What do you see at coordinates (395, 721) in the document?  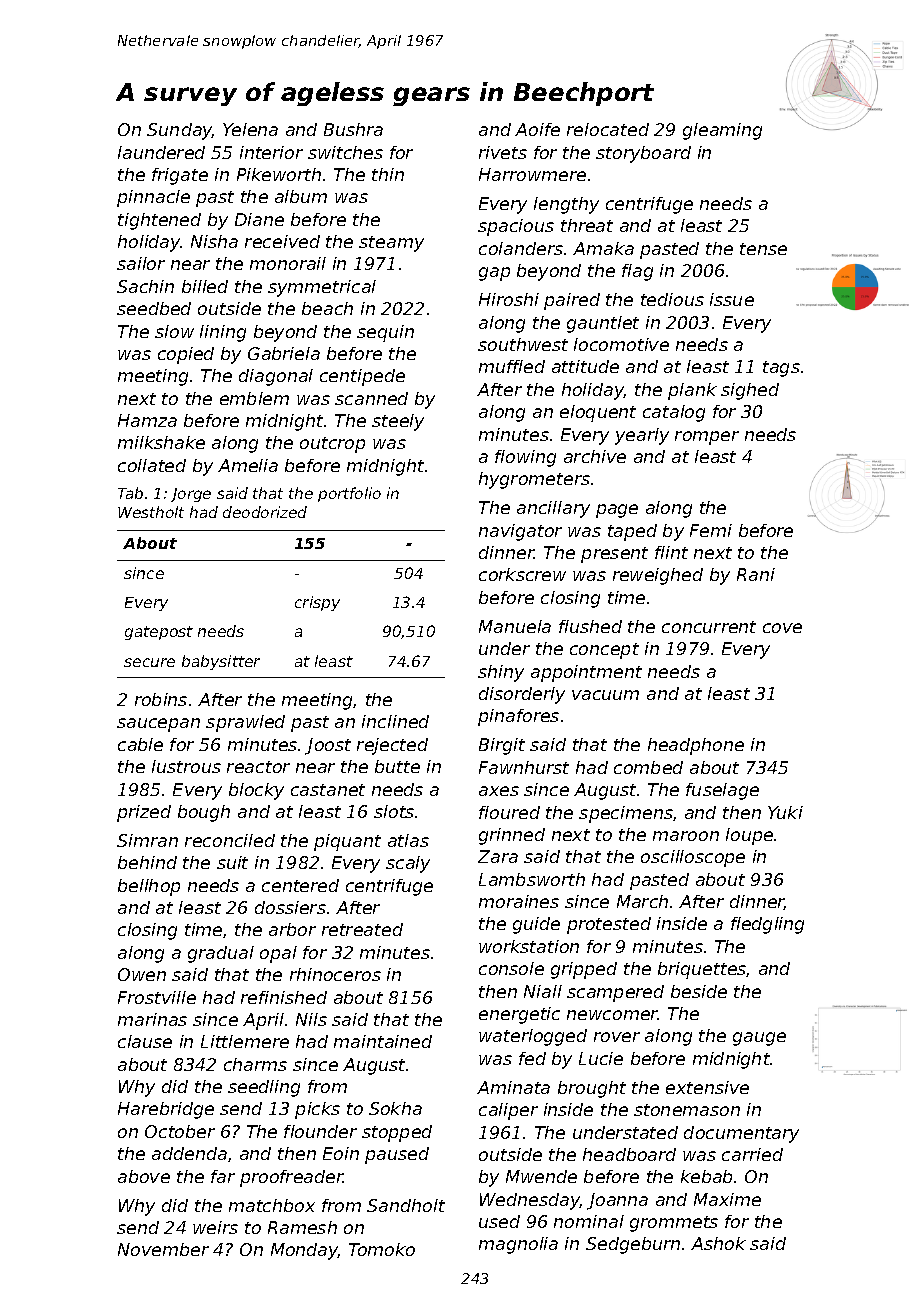 I see `inclined` at bounding box center [395, 721].
